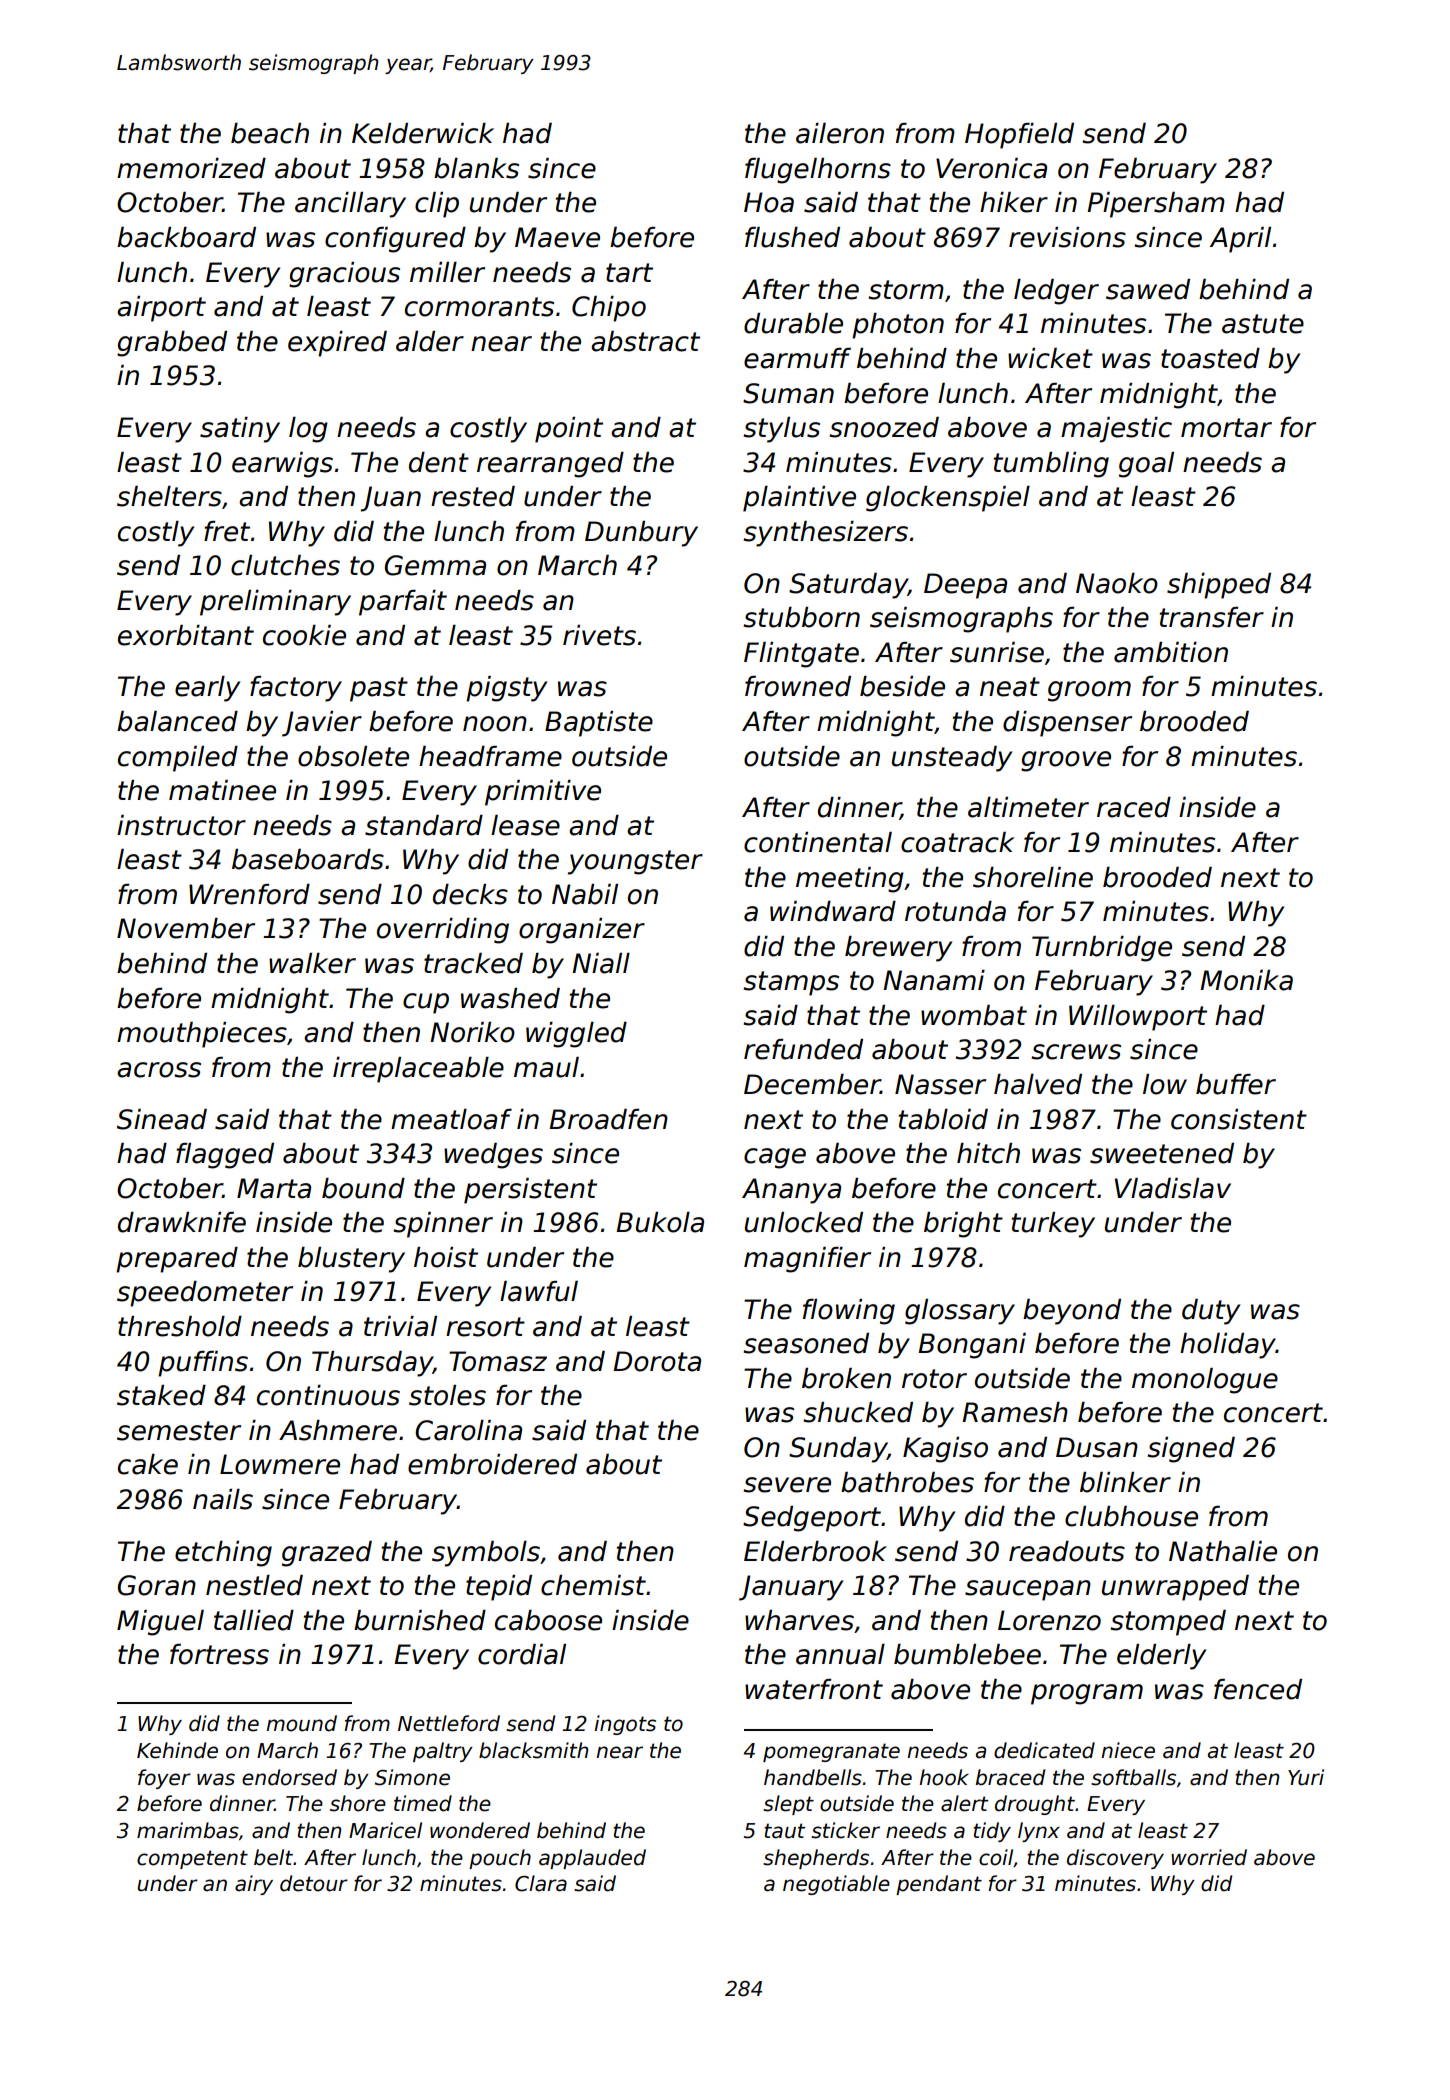  What do you see at coordinates (1156, 205) in the image?
I see `Pipersham` at bounding box center [1156, 205].
